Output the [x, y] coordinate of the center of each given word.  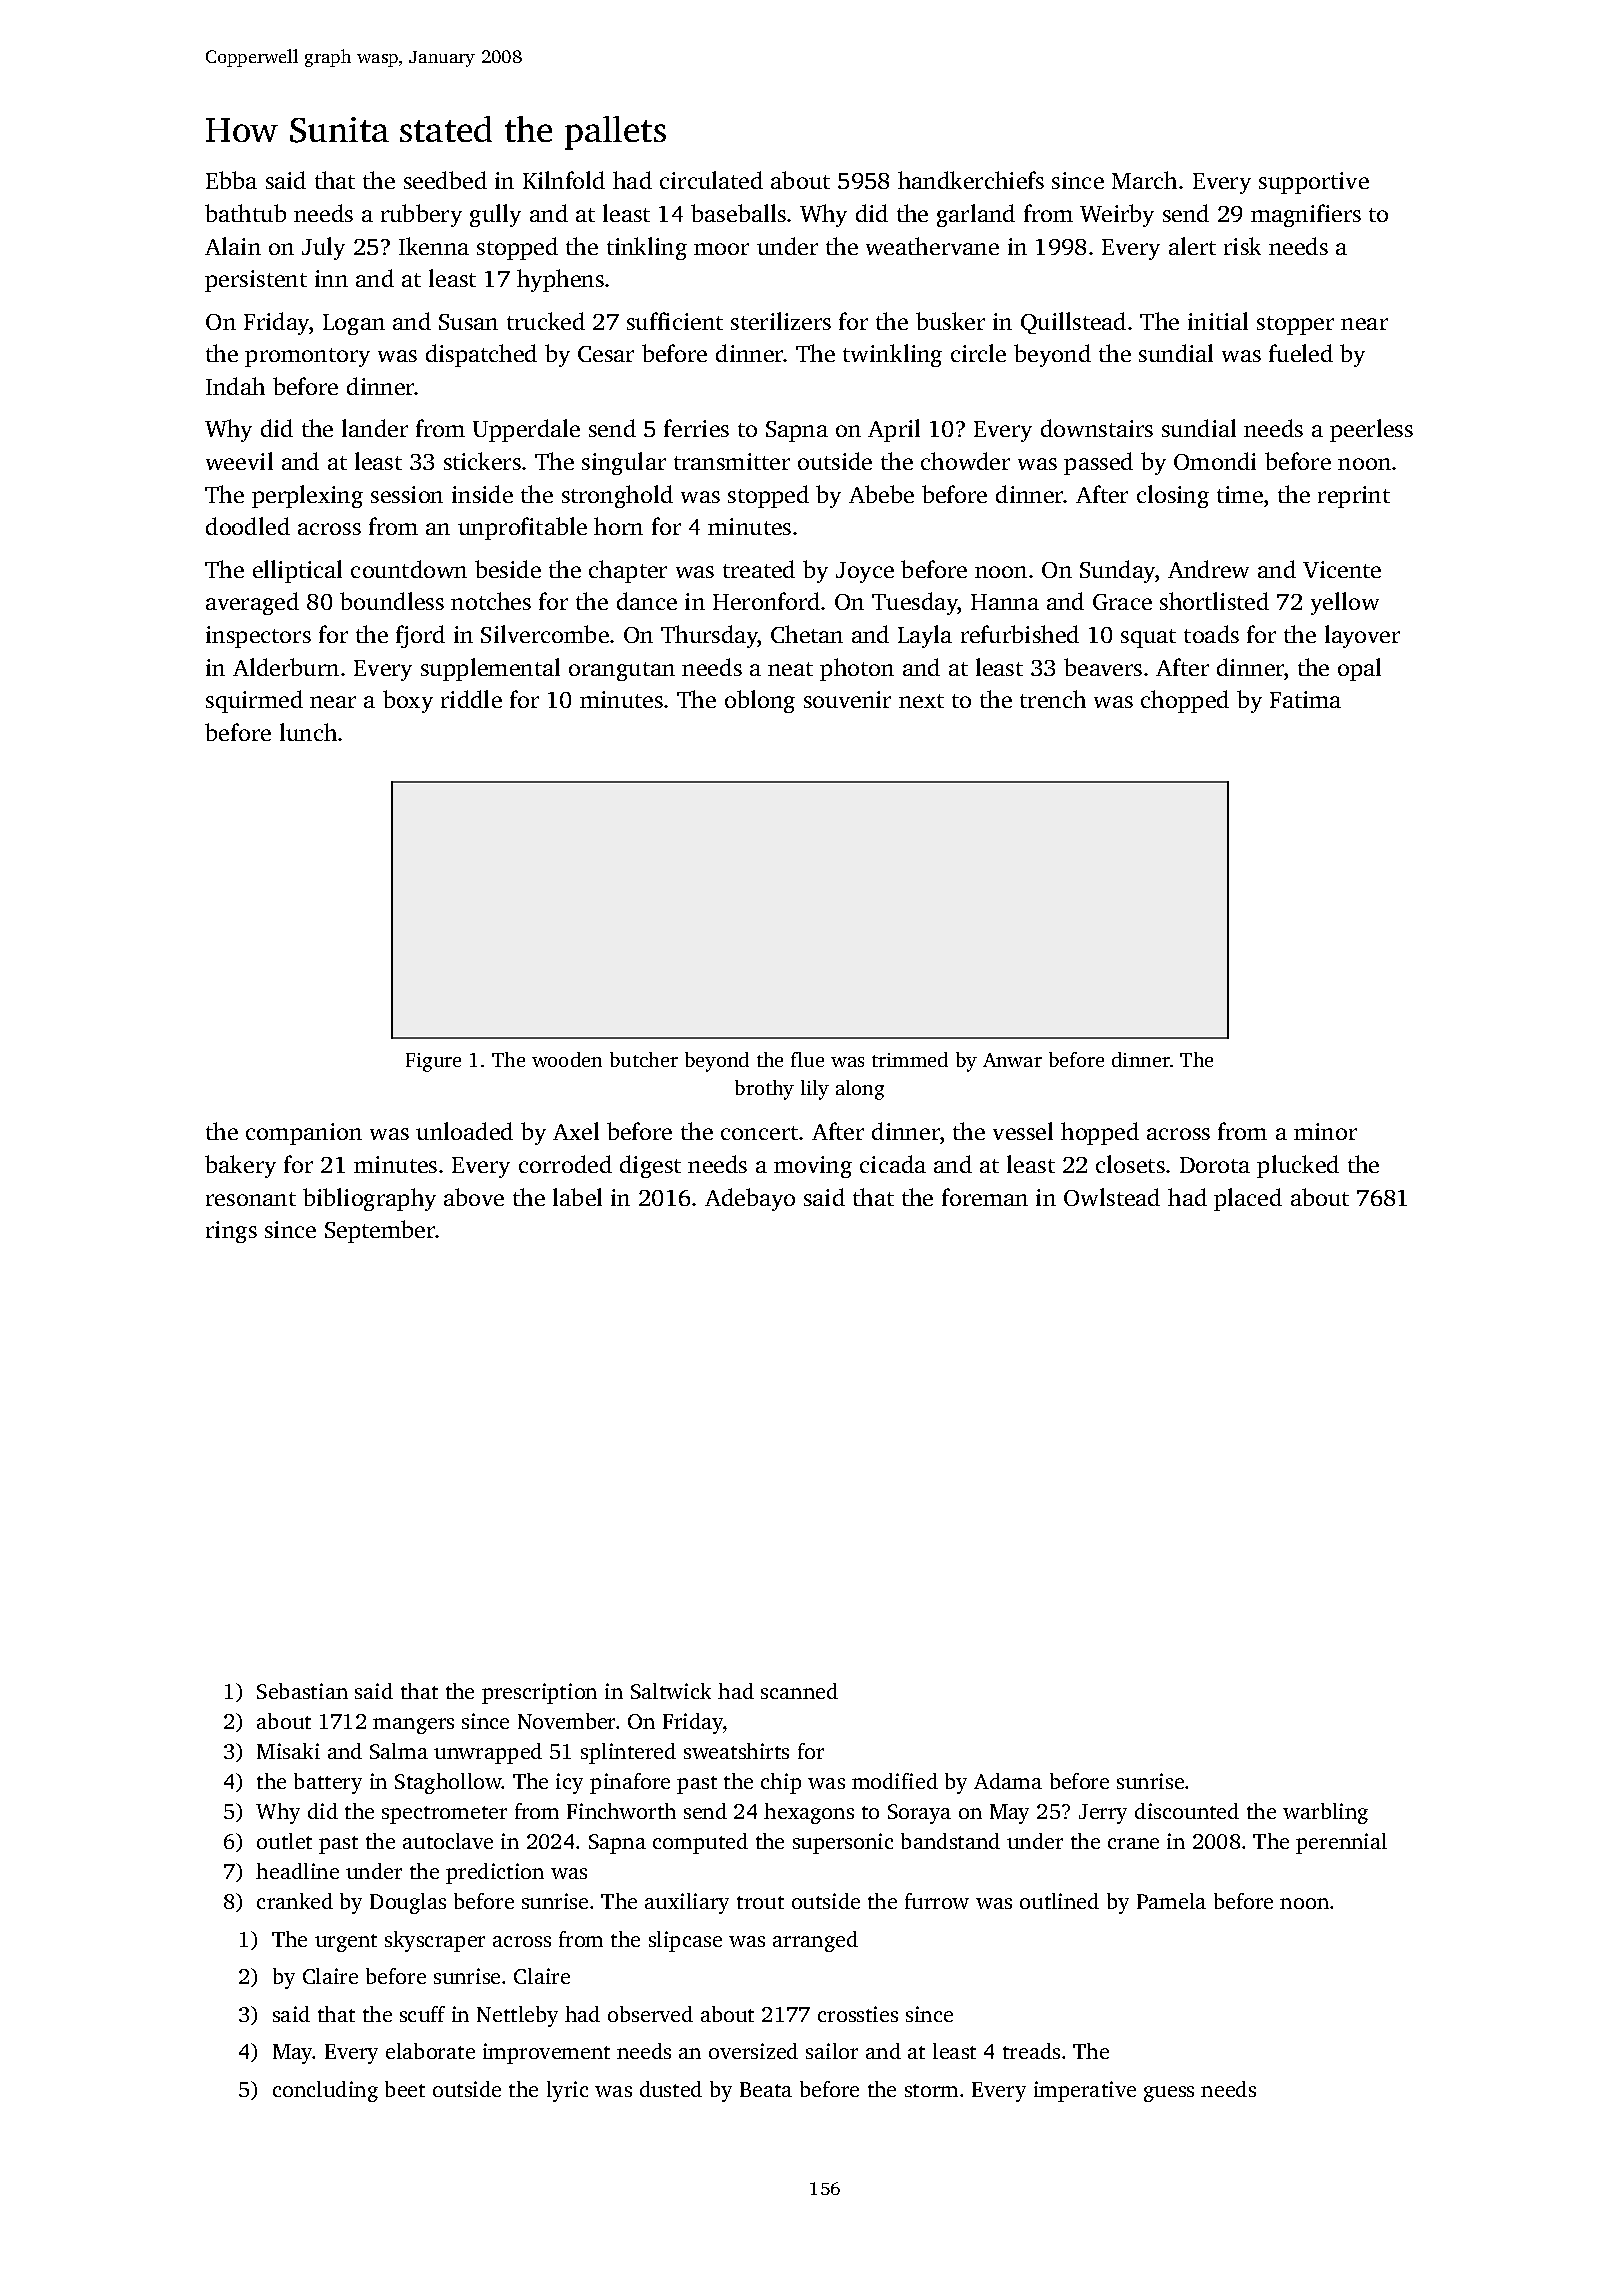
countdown [409, 569]
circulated [711, 180]
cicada [893, 1164]
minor [1325, 1131]
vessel [1023, 1131]
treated [759, 569]
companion [304, 1134]
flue [807, 1059]
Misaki [288, 1751]
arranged [815, 1941]
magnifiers [1306, 215]
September [380, 1231]
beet [405, 2089]
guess [1169, 2094]
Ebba [231, 180]
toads [1211, 634]
